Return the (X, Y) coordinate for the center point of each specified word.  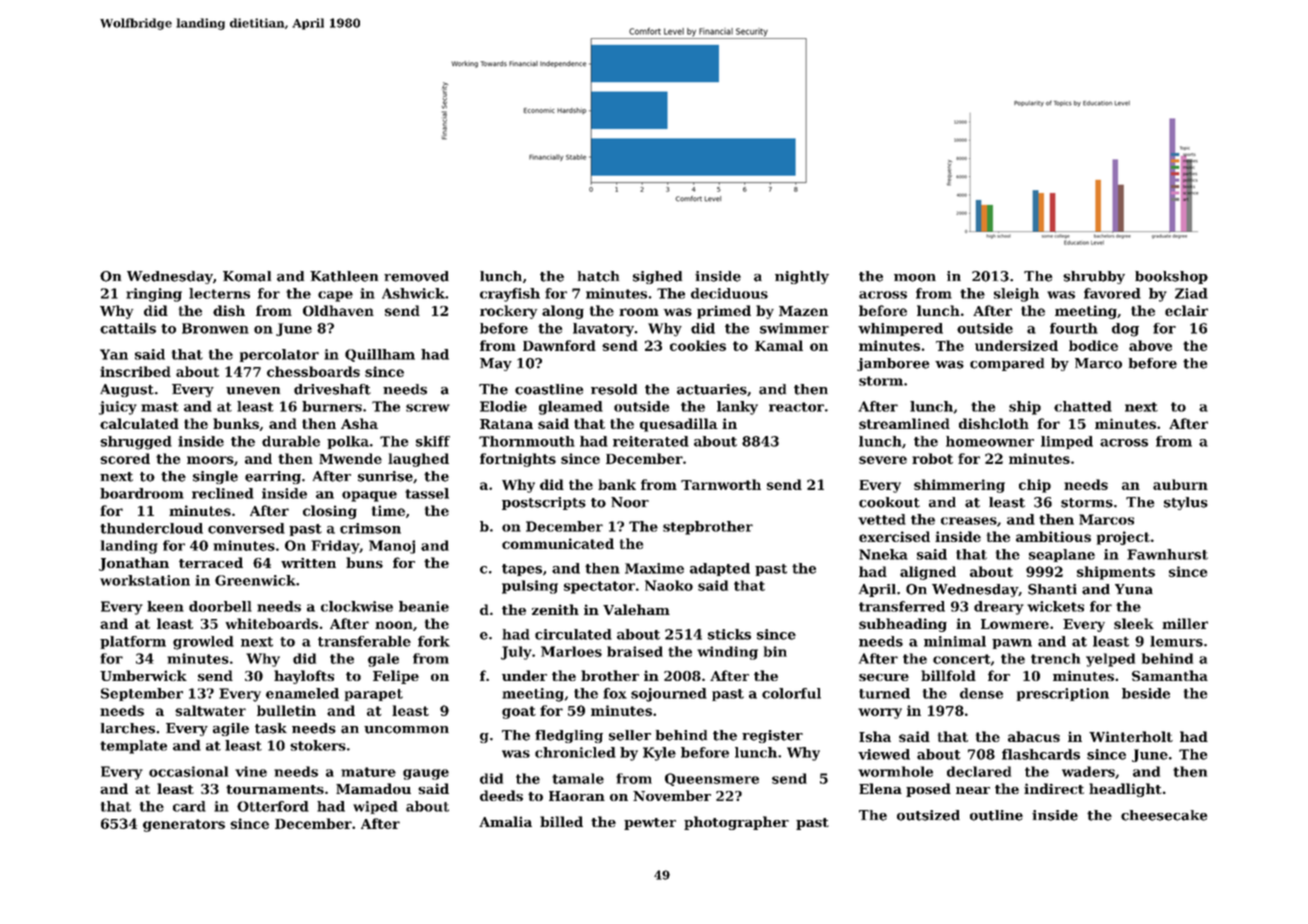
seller (630, 735)
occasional (188, 771)
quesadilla (679, 425)
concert (961, 659)
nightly (802, 277)
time (388, 510)
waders (1088, 771)
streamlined (904, 423)
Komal (247, 276)
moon (915, 278)
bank (617, 484)
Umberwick (143, 675)
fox (615, 693)
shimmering (959, 486)
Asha (359, 423)
